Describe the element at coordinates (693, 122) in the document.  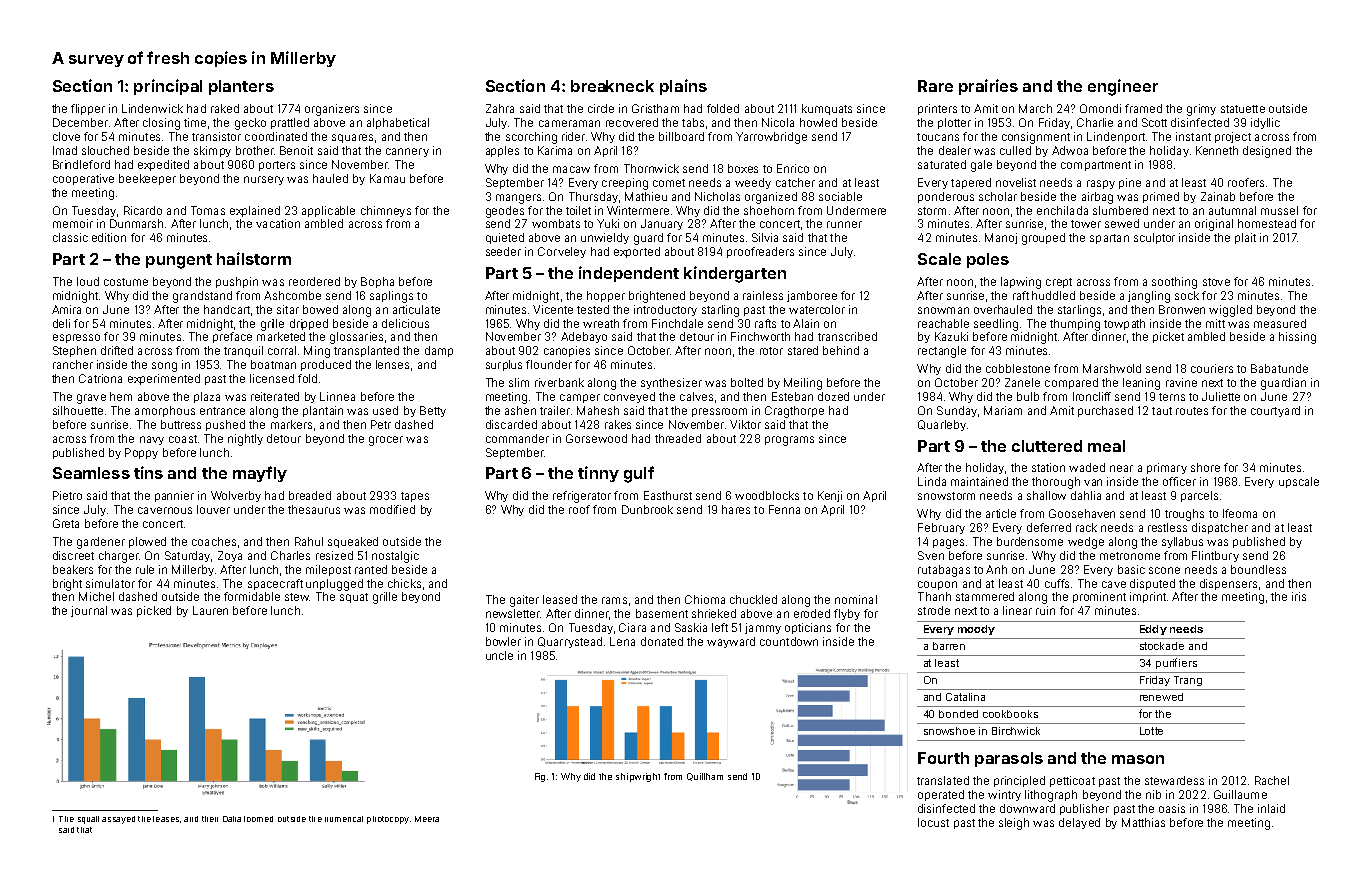
I see `tabs` at that location.
